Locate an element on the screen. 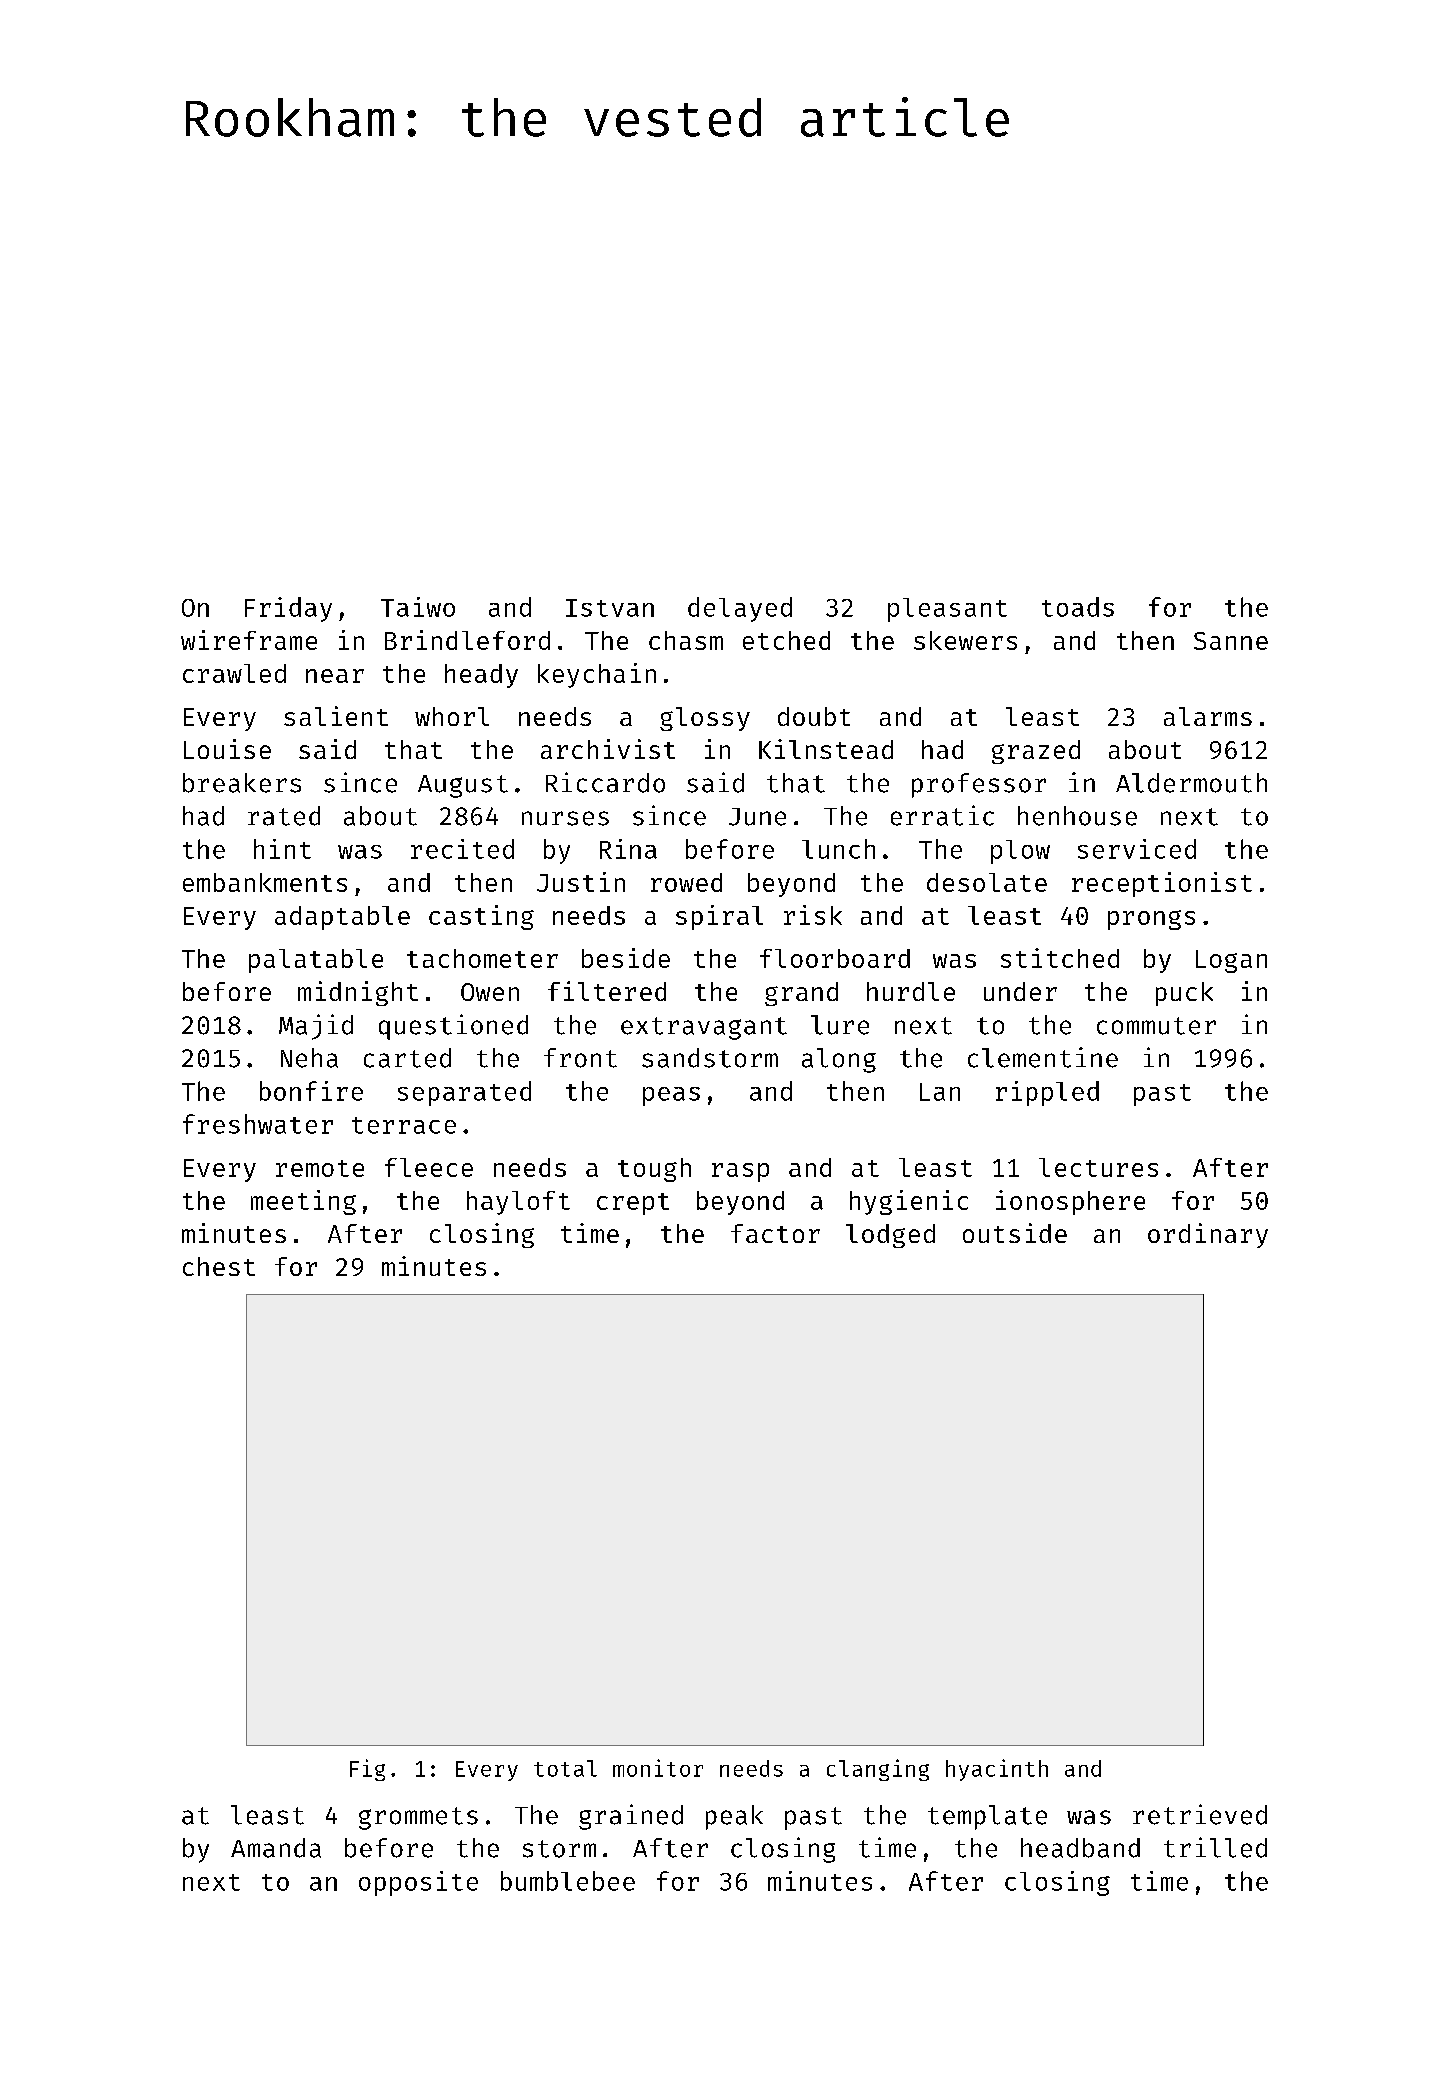  Friday is located at coordinates (288, 609).
